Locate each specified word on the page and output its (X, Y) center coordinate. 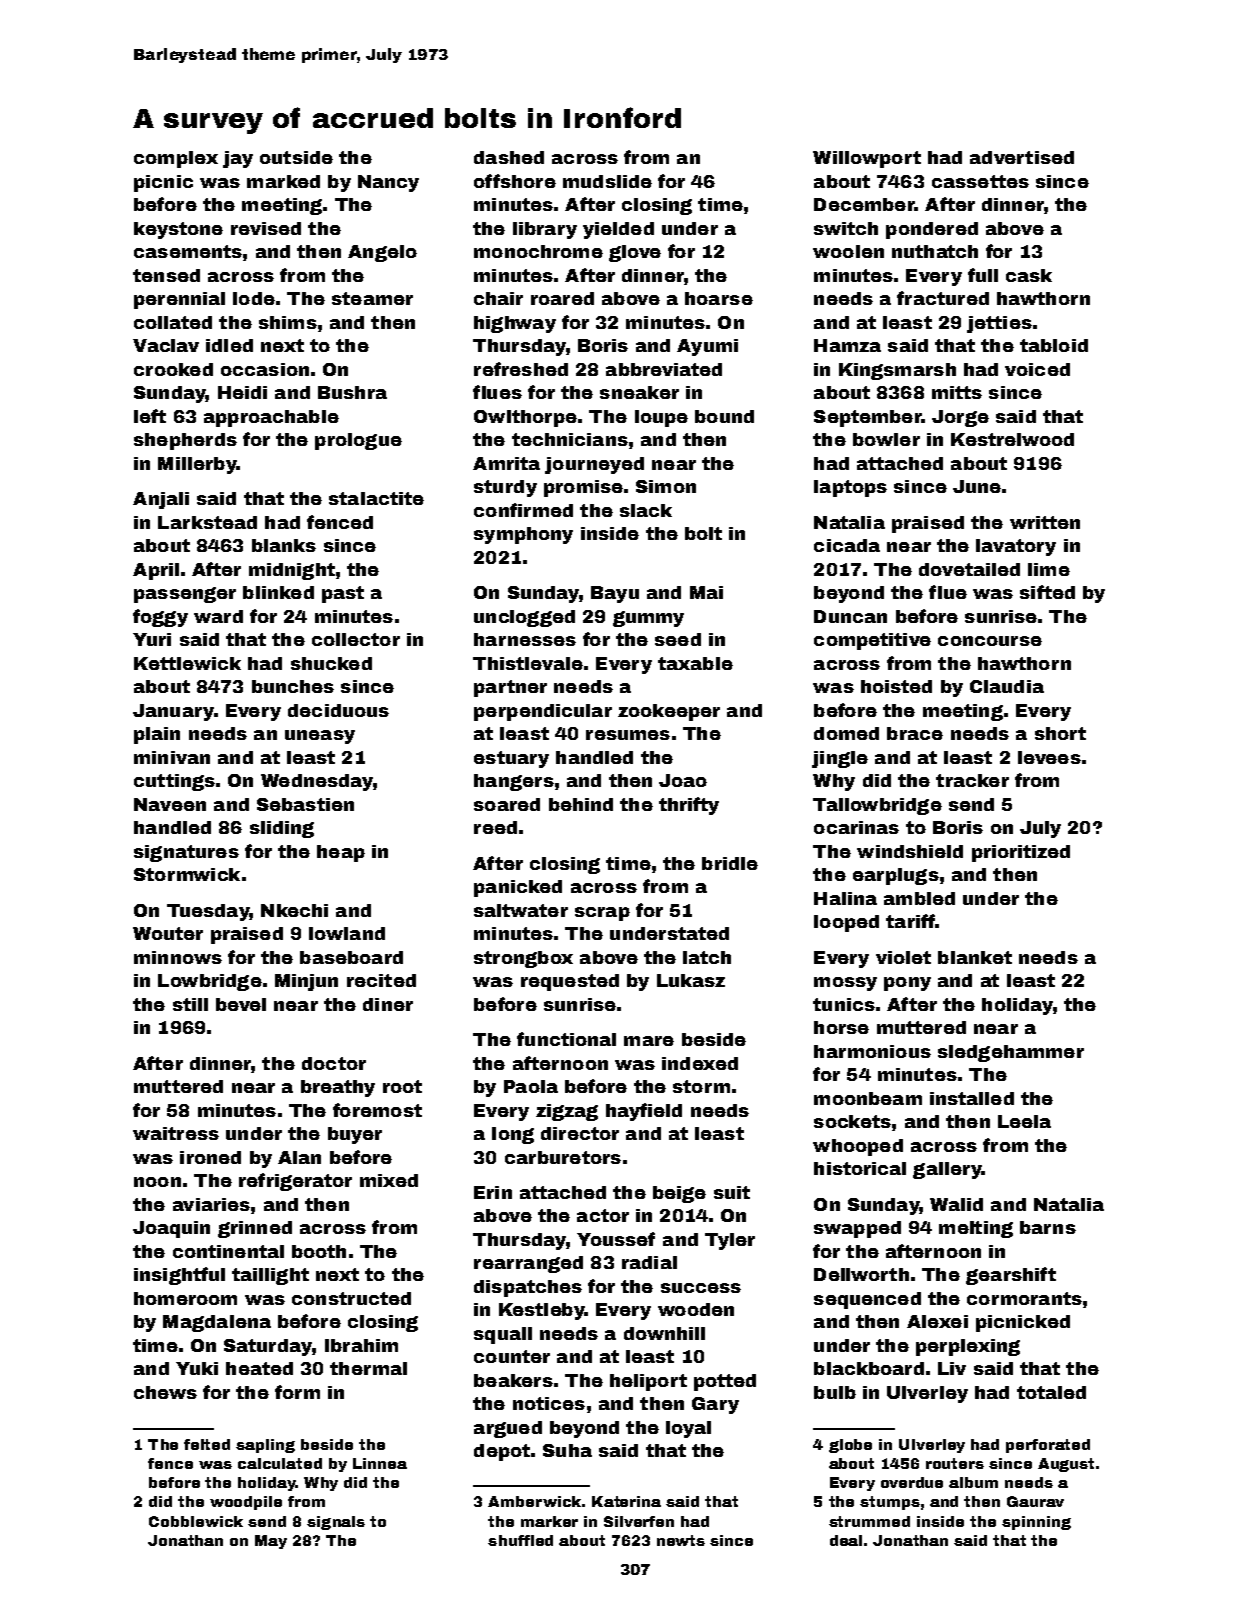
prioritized (1021, 853)
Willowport (867, 159)
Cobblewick (196, 1521)
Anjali (161, 500)
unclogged (524, 618)
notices (549, 1403)
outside (296, 157)
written (1045, 522)
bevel (241, 1004)
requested (570, 982)
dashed (509, 157)
